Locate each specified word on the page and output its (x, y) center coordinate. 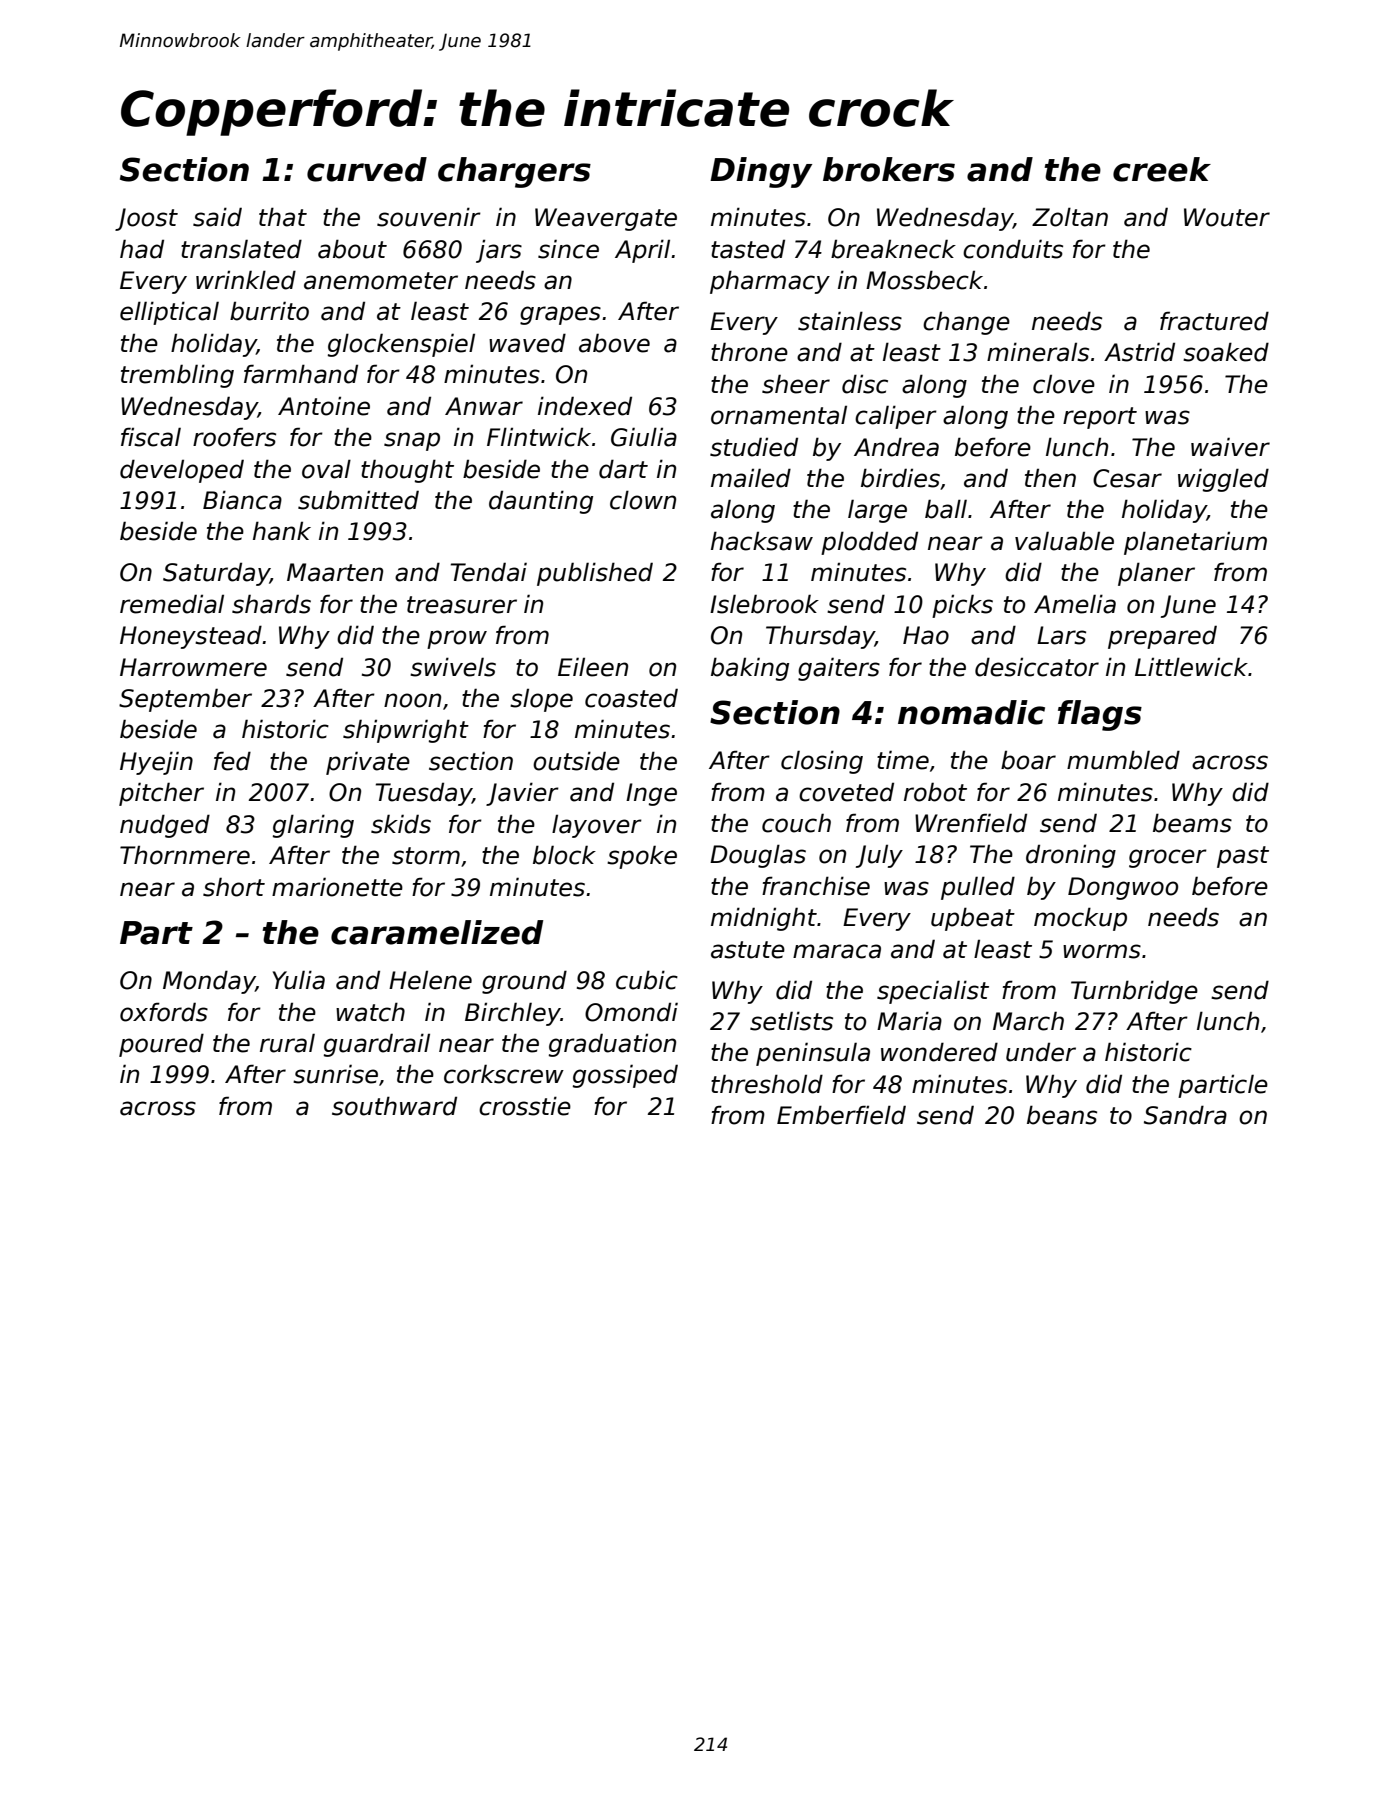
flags (1100, 715)
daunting (541, 502)
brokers (889, 169)
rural (287, 1043)
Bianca (242, 500)
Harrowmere (193, 667)
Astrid (1139, 352)
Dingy (761, 172)
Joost (146, 219)
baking (750, 669)
